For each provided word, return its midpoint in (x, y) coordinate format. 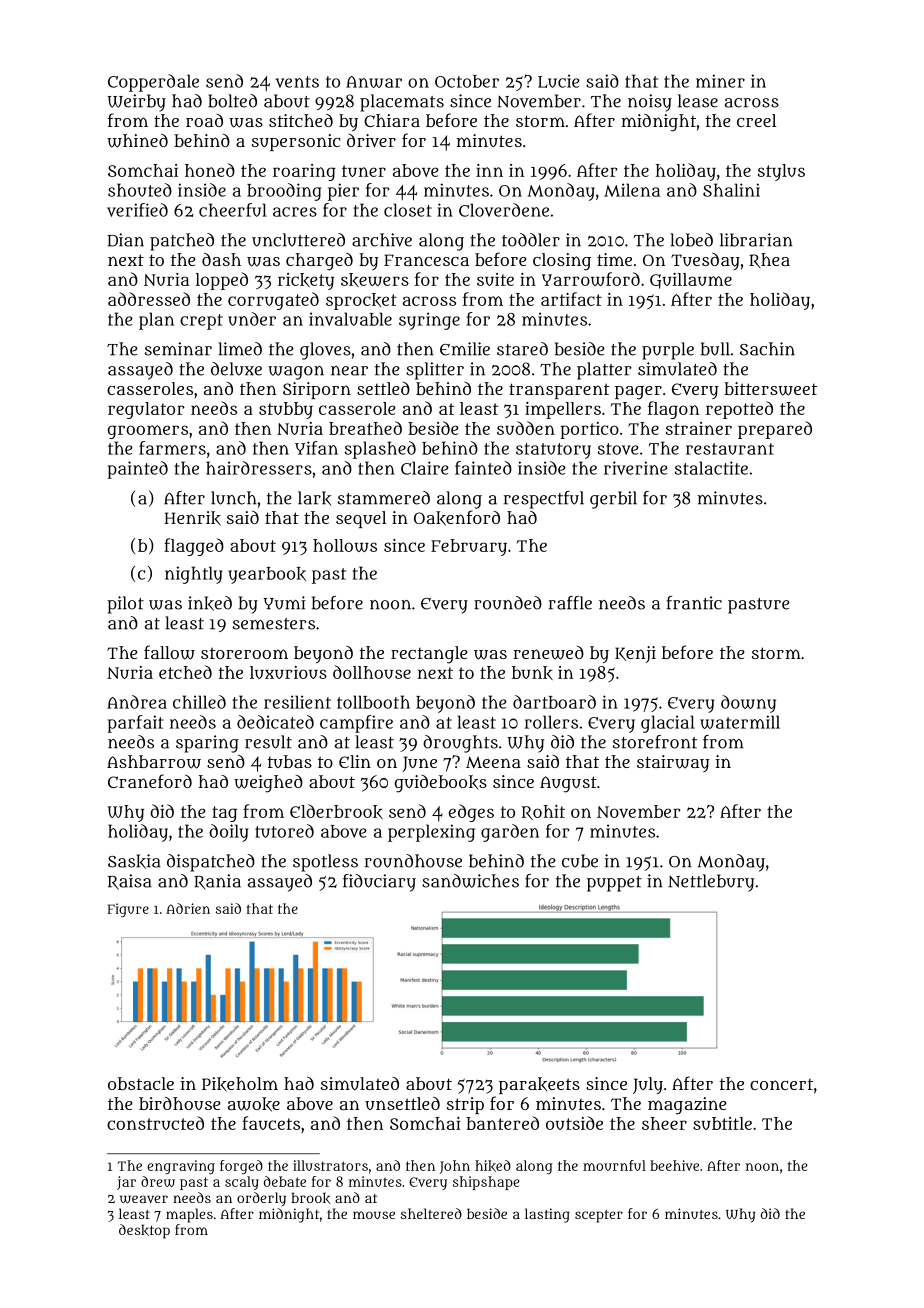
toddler (531, 240)
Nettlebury (711, 883)
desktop (144, 1231)
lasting (547, 1215)
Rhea (769, 260)
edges (471, 813)
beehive (674, 1165)
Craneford (150, 781)
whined (137, 141)
